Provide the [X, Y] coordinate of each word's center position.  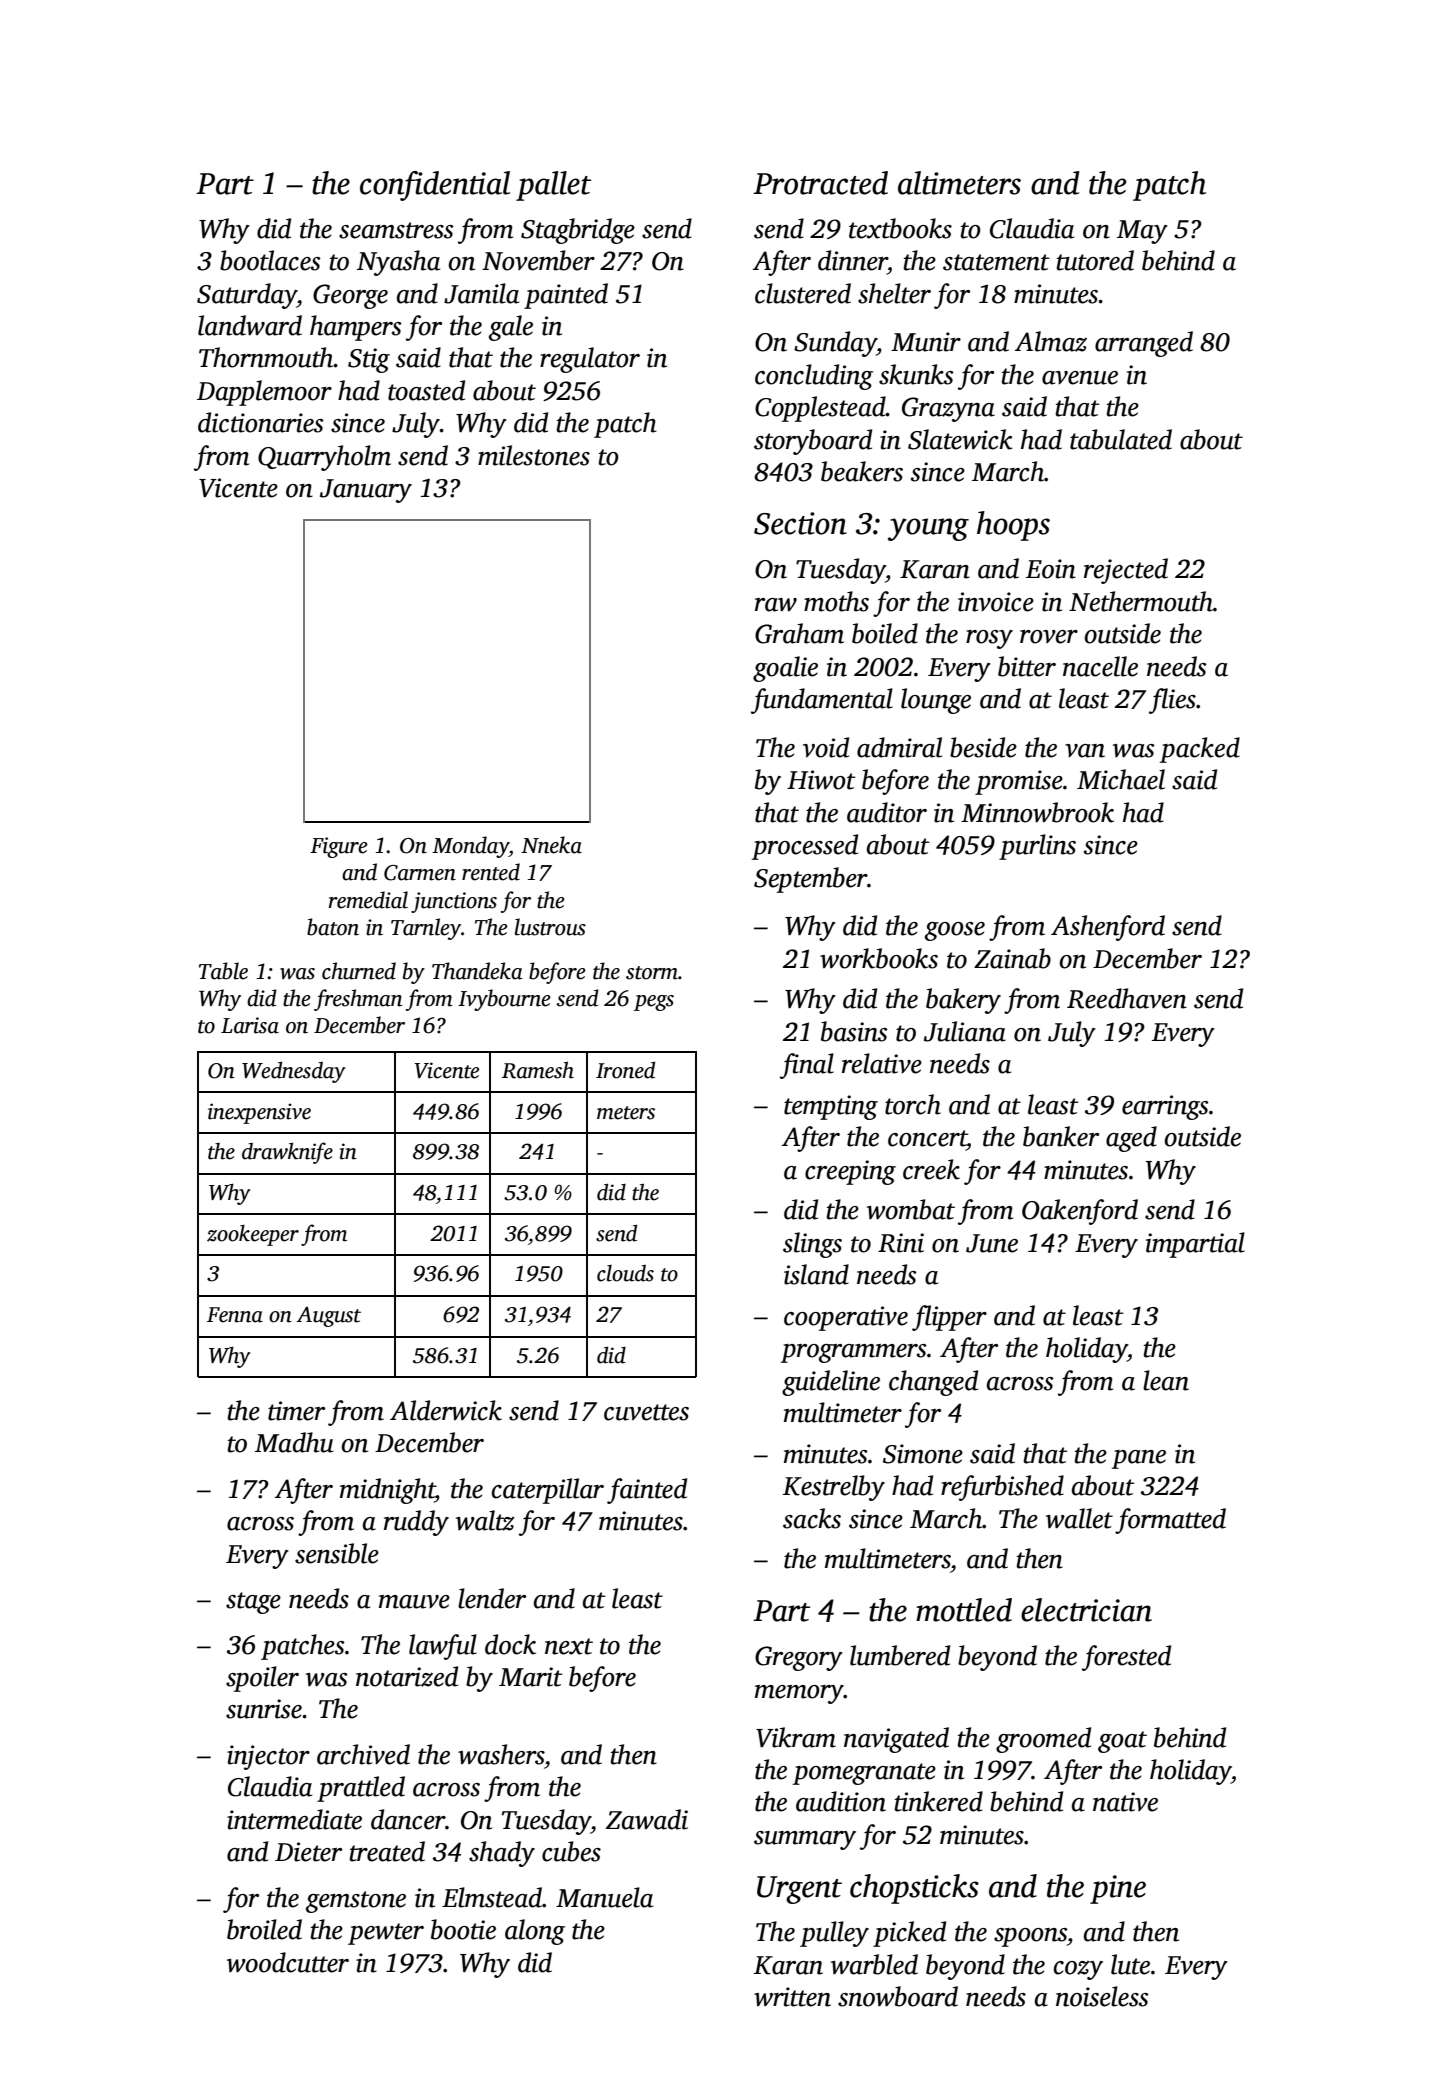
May [1142, 232]
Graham [799, 633]
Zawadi [647, 1819]
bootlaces [270, 260]
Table [223, 971]
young [928, 529]
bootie [463, 1929]
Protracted [820, 183]
